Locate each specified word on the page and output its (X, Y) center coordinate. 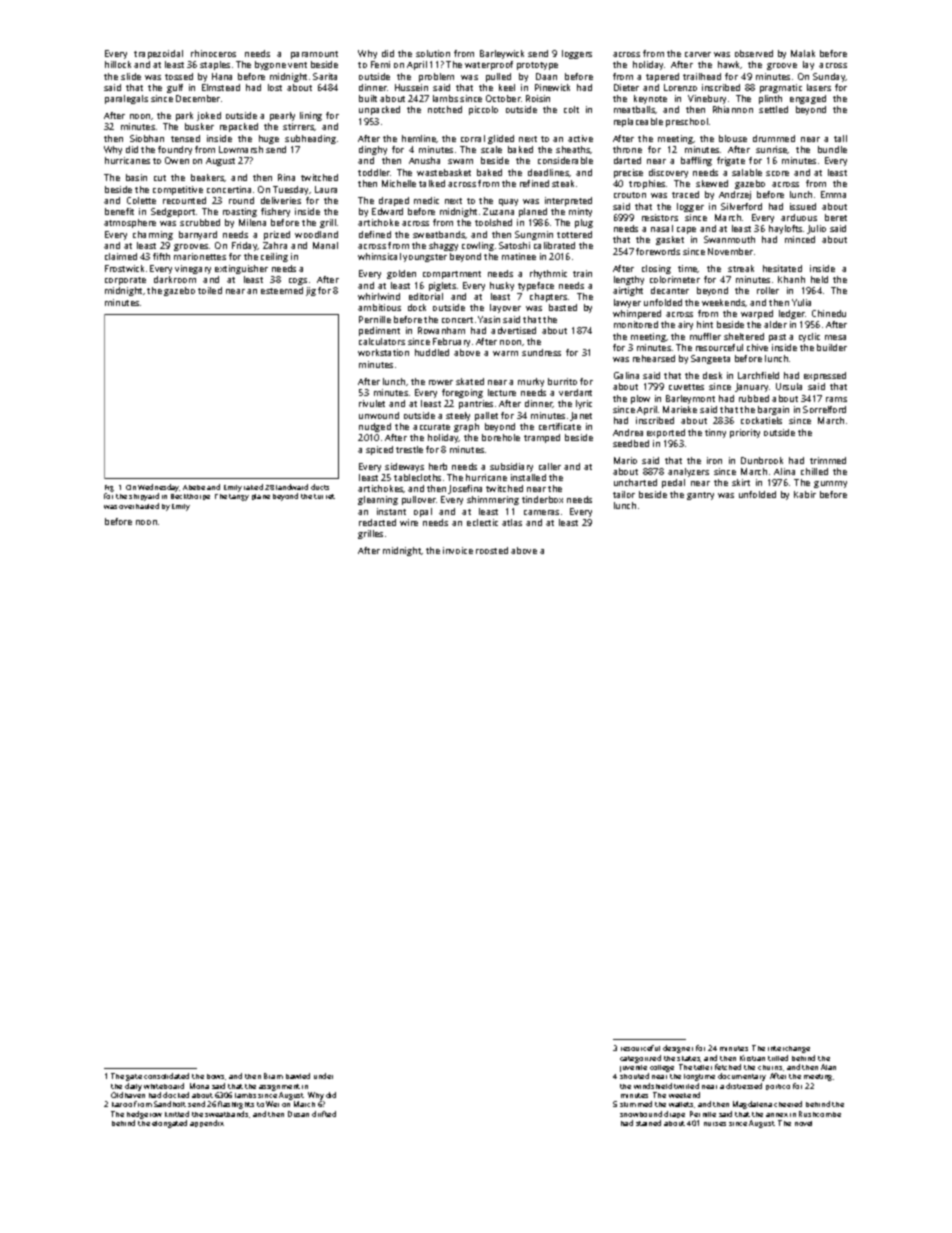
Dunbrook (762, 460)
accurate (431, 427)
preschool (687, 122)
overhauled (139, 506)
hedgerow (144, 1115)
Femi (380, 64)
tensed (185, 138)
